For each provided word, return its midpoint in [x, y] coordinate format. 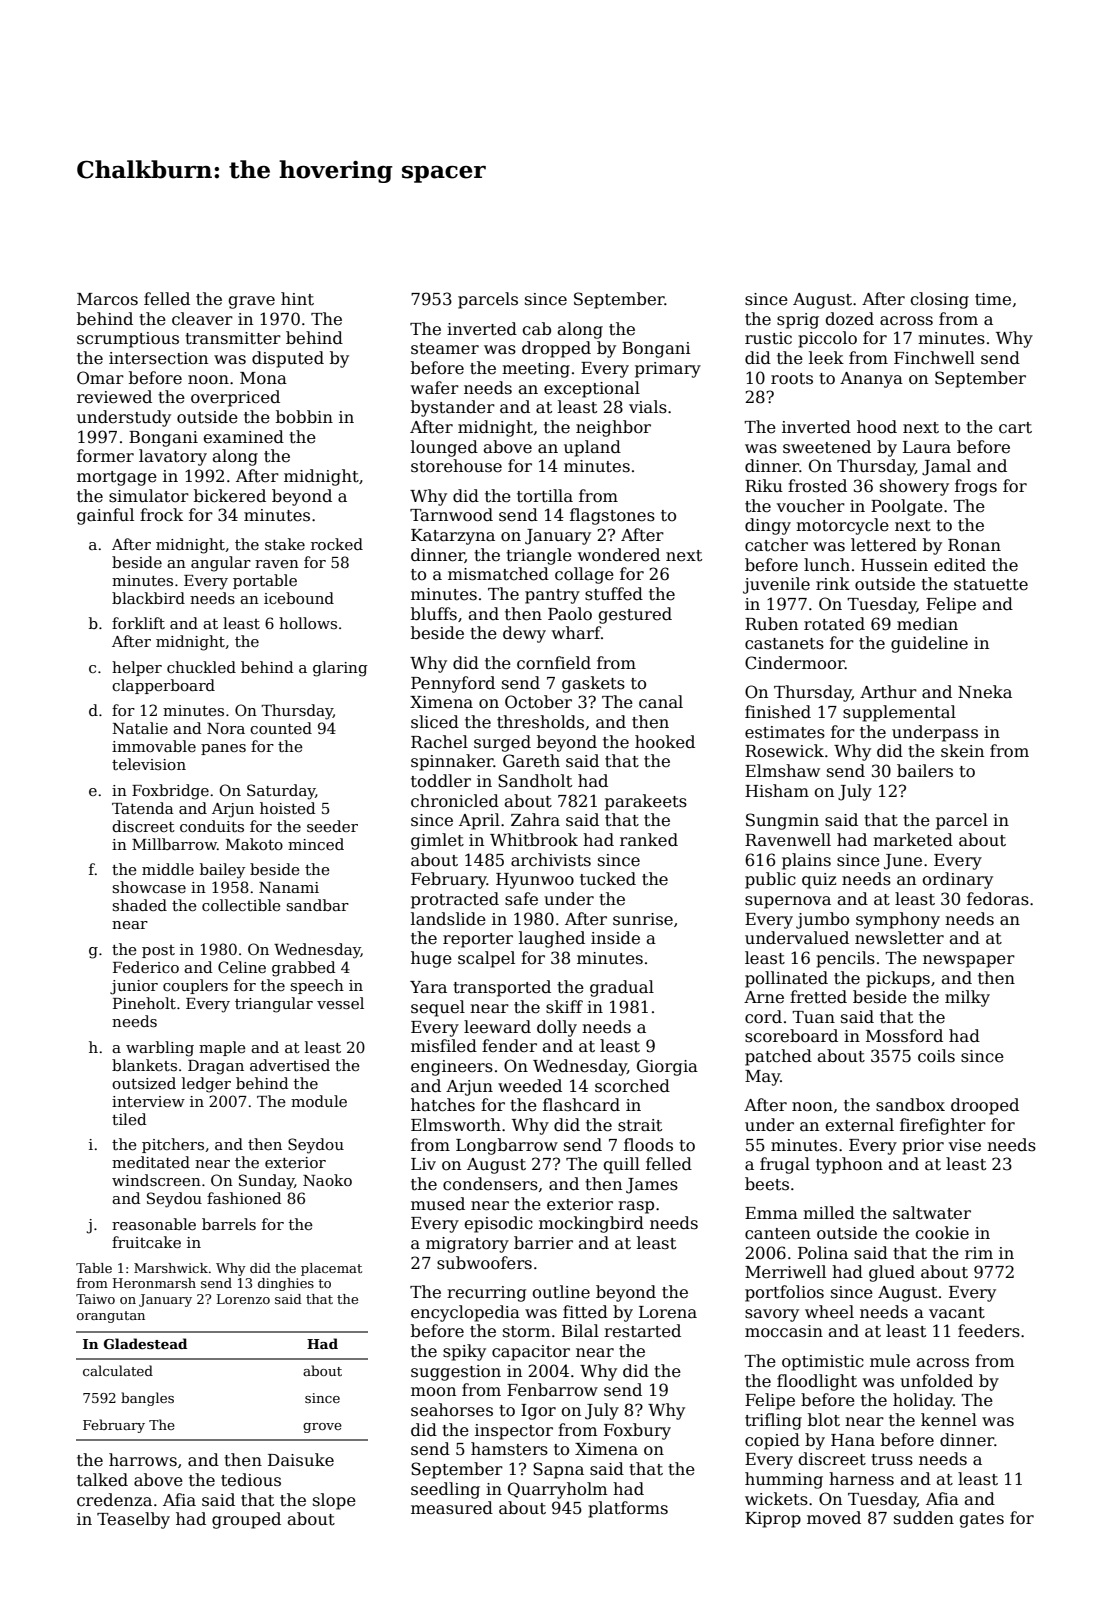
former [105, 456]
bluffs [434, 614]
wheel [829, 1312]
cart [1015, 428]
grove [322, 1428]
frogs [976, 487]
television [149, 764]
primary [668, 370]
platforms [628, 1509]
